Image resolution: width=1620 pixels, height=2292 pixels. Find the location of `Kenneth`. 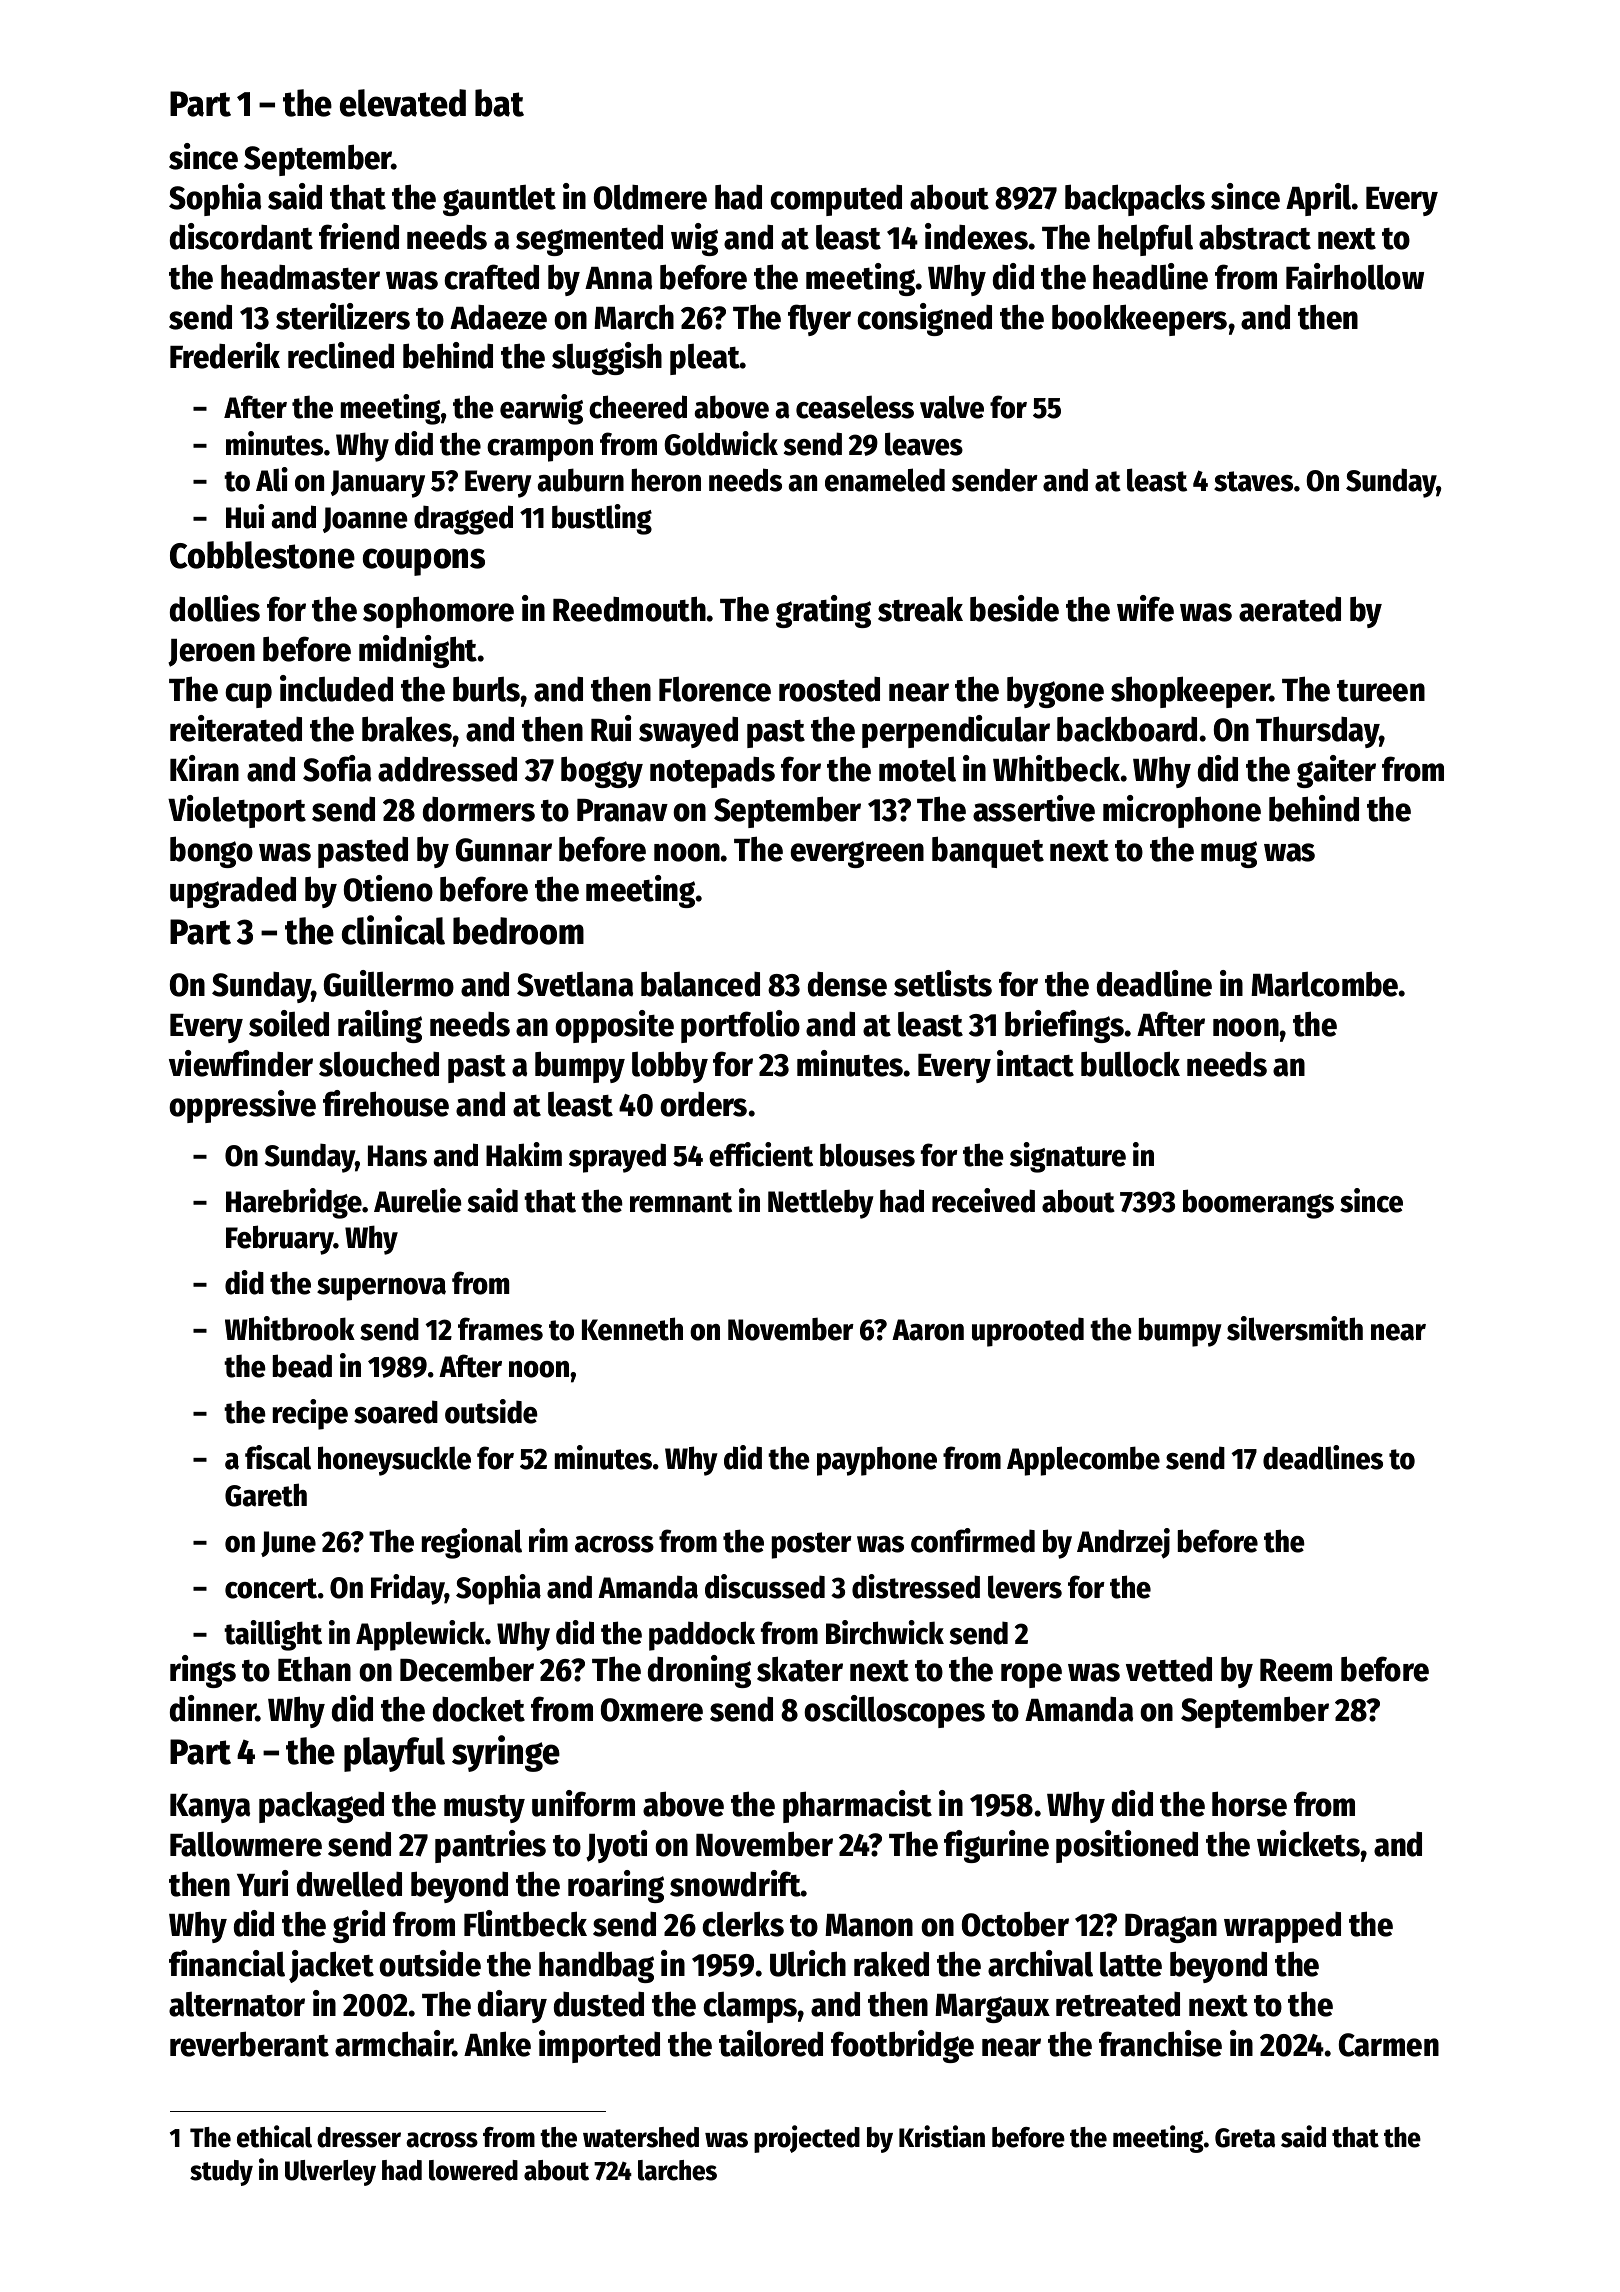

Kenneth is located at coordinates (632, 1329).
